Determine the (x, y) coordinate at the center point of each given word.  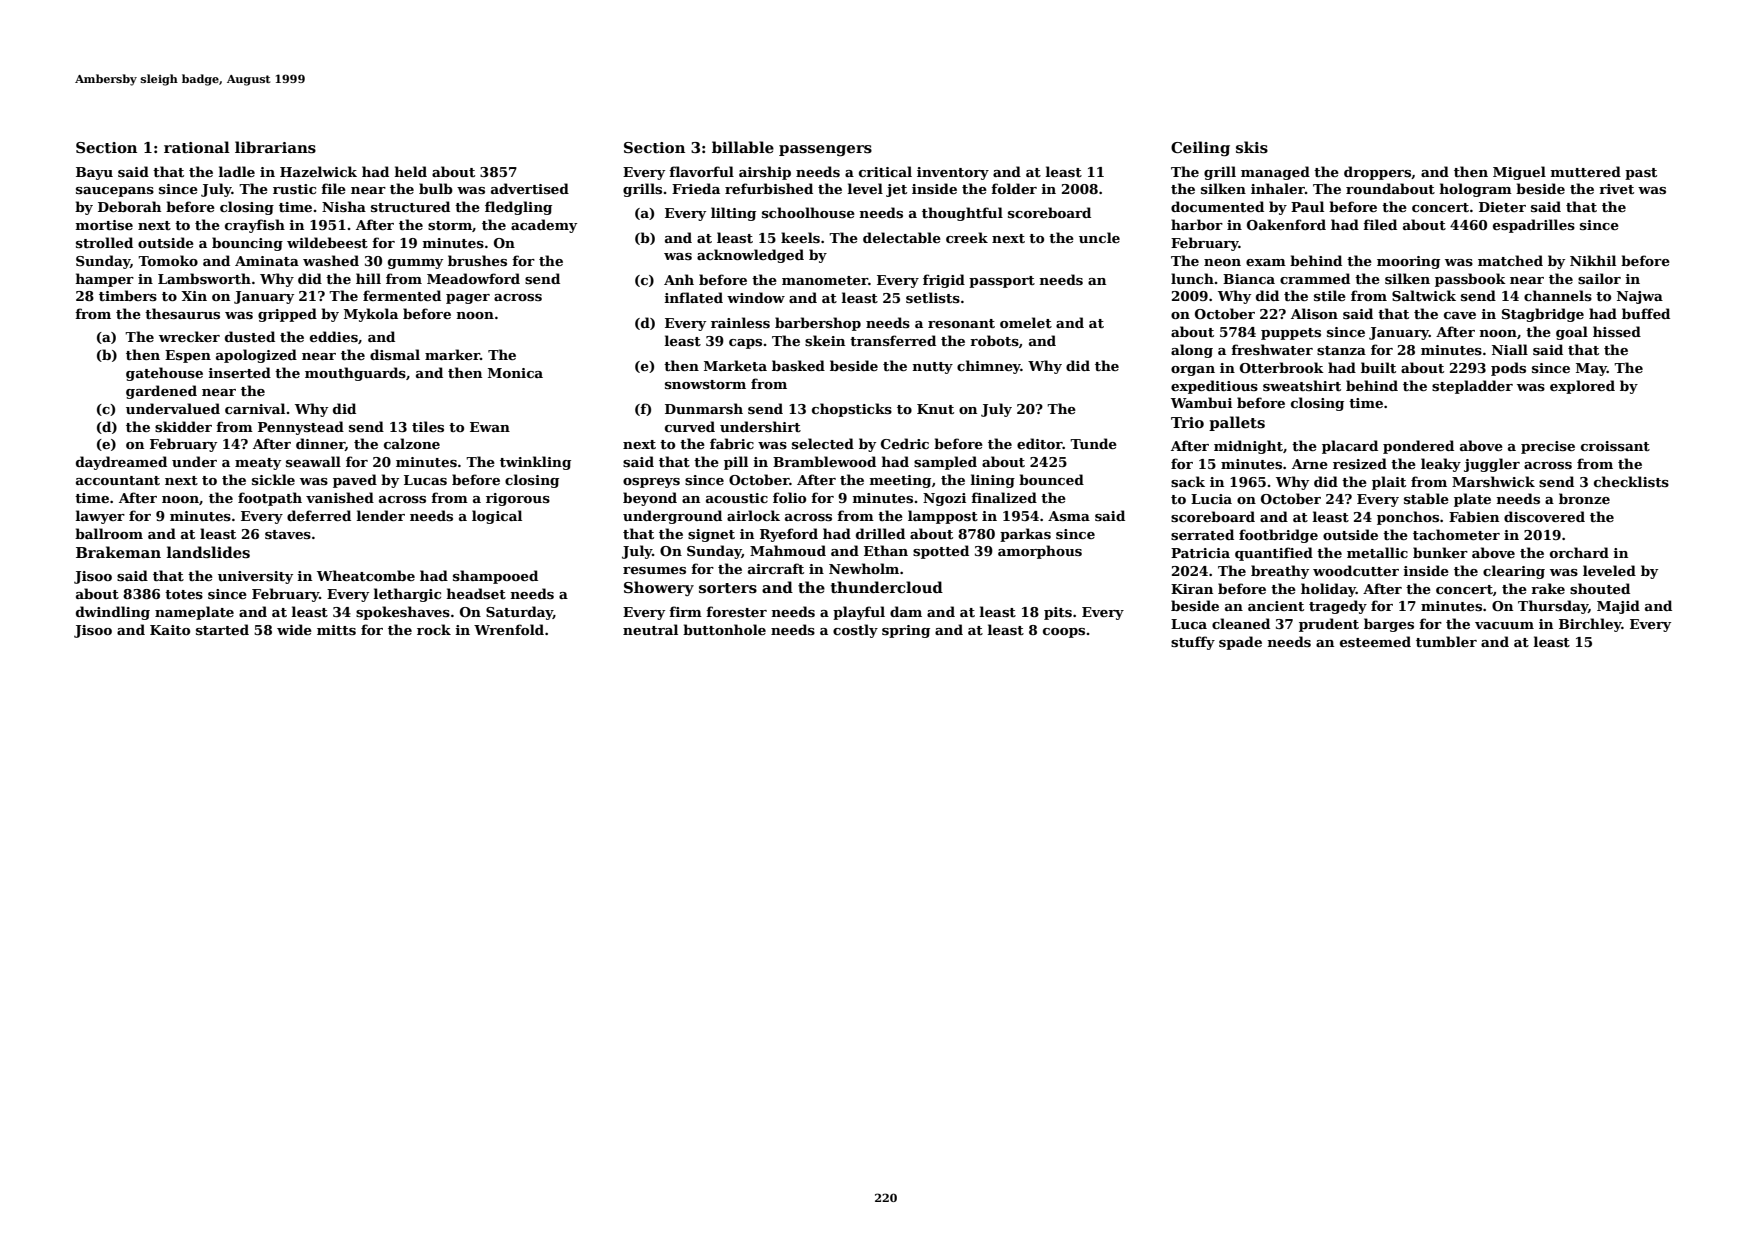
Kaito (170, 630)
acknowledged (750, 256)
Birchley (1590, 625)
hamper (105, 280)
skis (1252, 147)
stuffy (1193, 643)
